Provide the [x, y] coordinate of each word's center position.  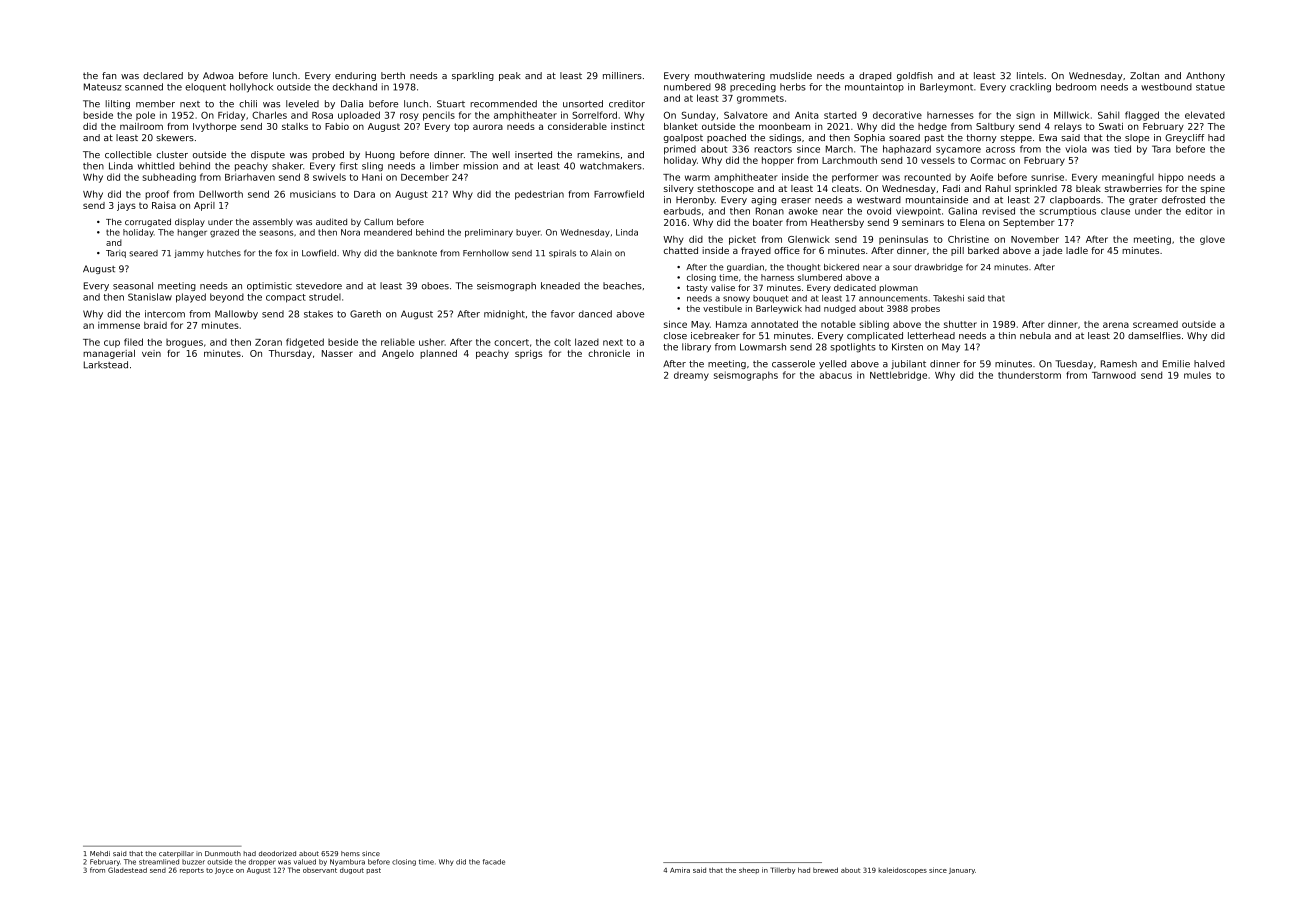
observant [320, 870]
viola [1076, 149]
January [962, 871]
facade [494, 862]
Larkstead [106, 365]
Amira [680, 870]
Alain [601, 253]
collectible [128, 154]
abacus [836, 375]
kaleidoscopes [902, 870]
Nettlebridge [898, 376]
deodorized [277, 853]
